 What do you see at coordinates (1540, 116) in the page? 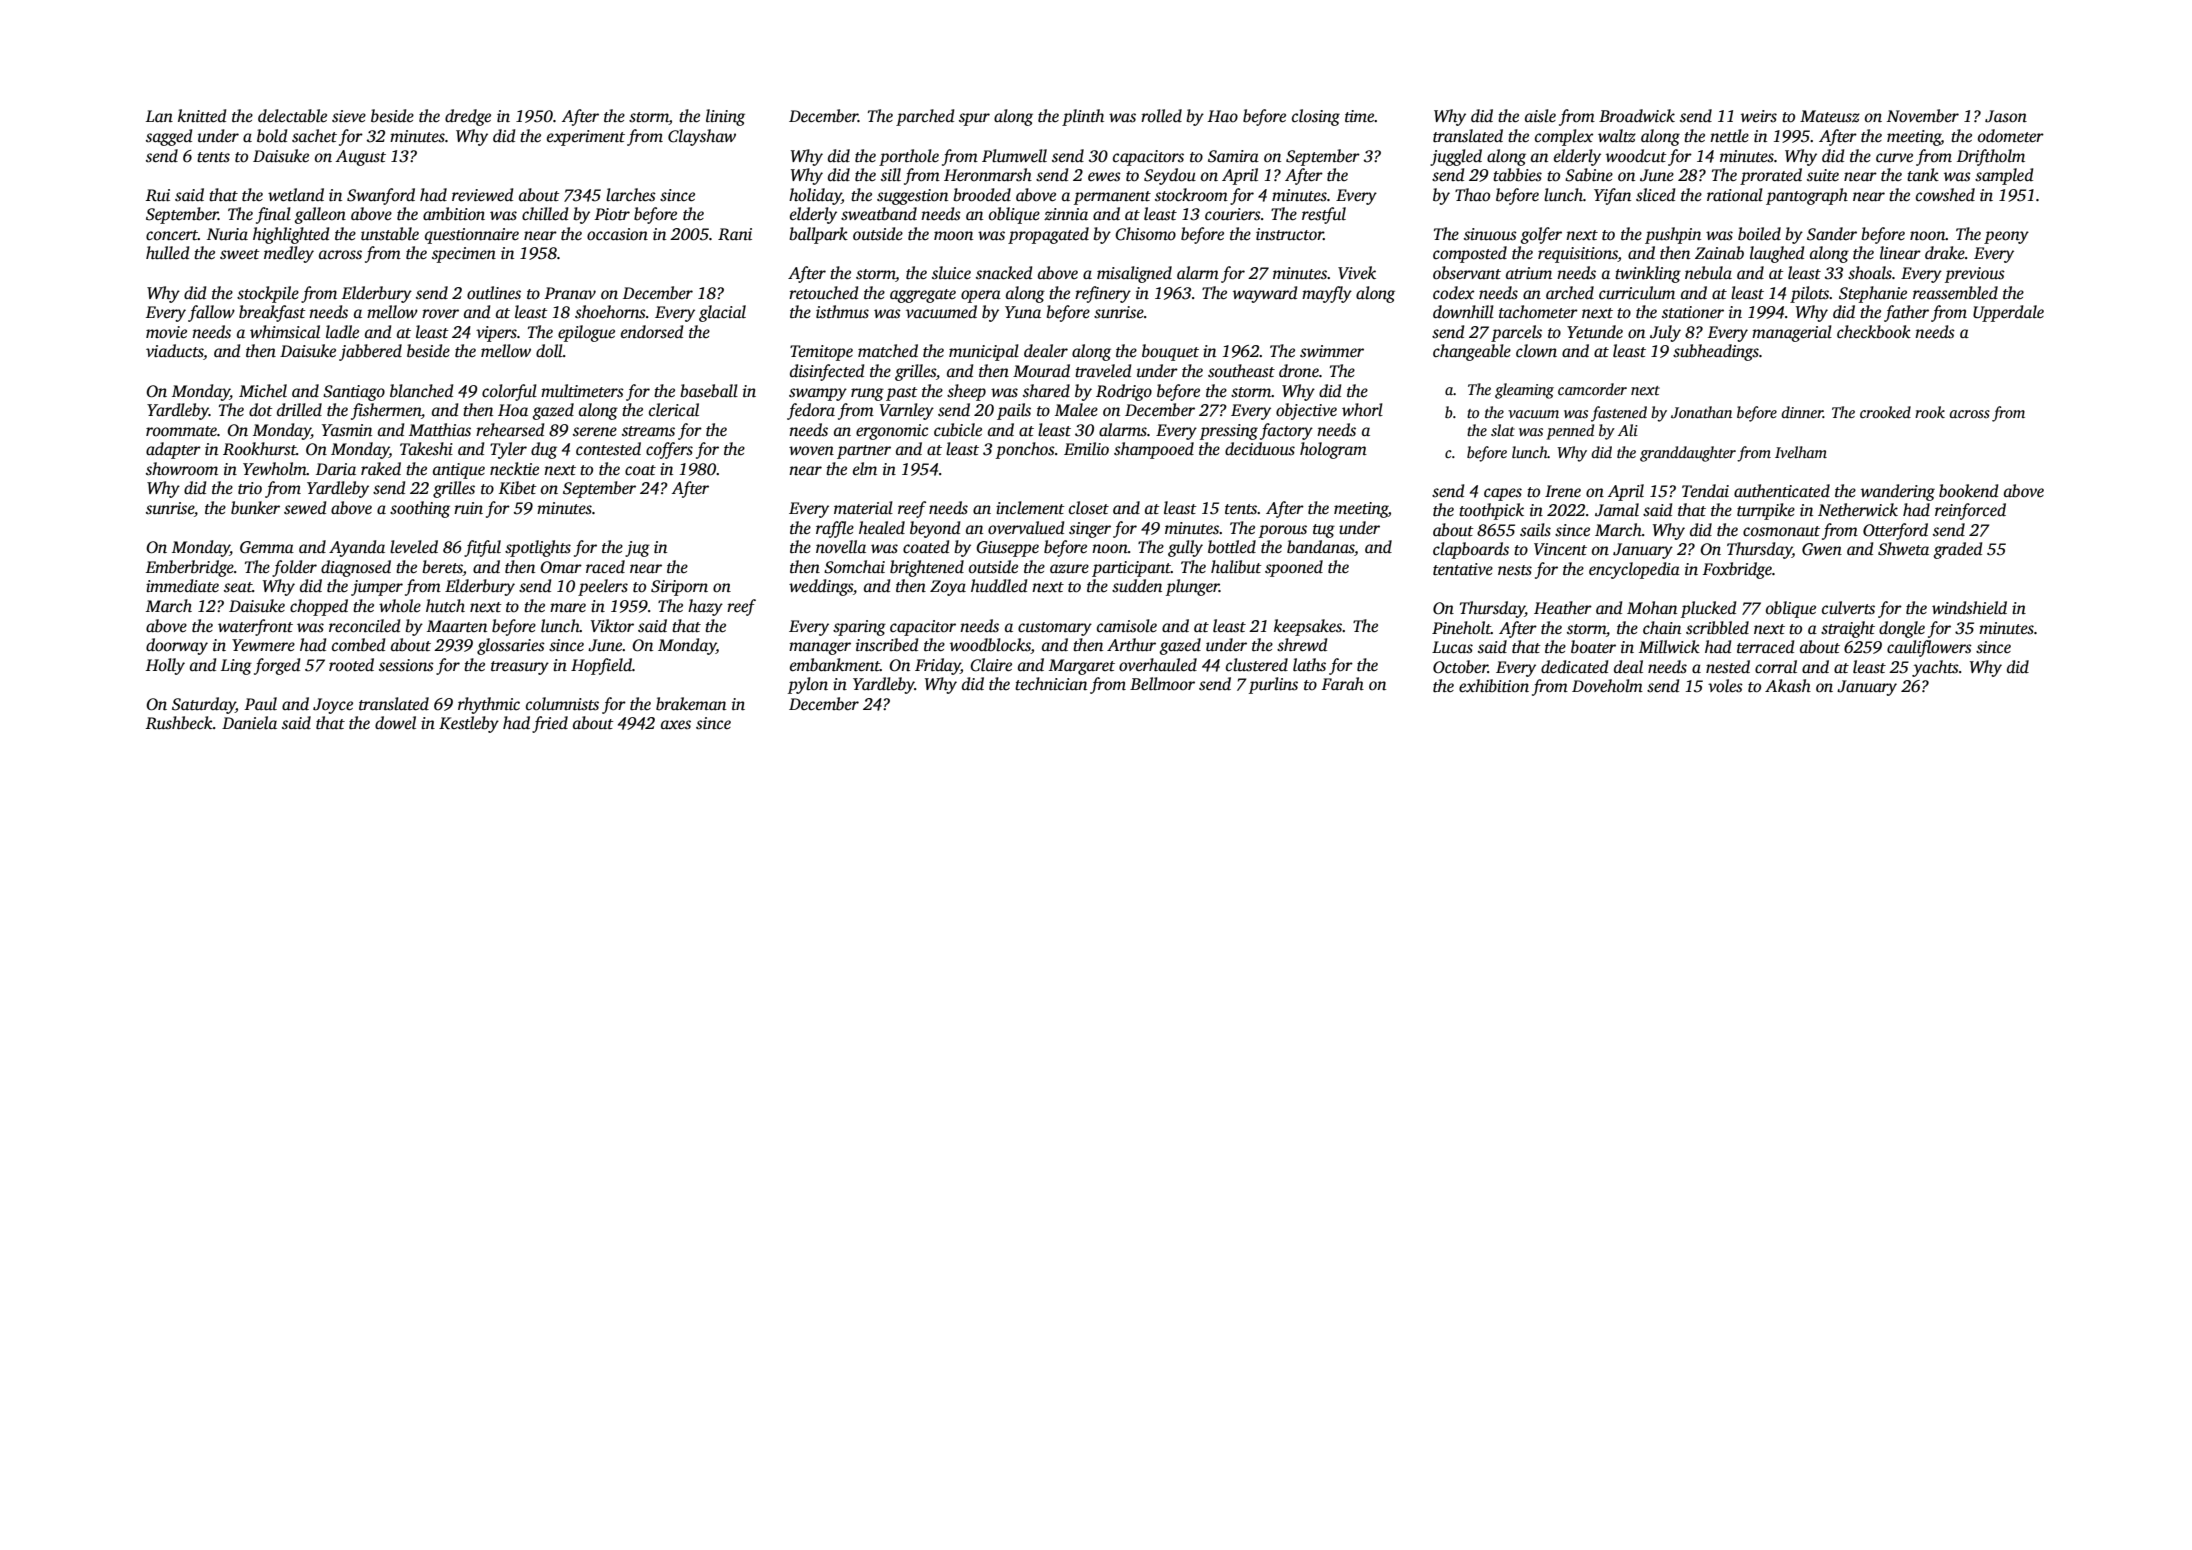
I see `aisle` at bounding box center [1540, 116].
